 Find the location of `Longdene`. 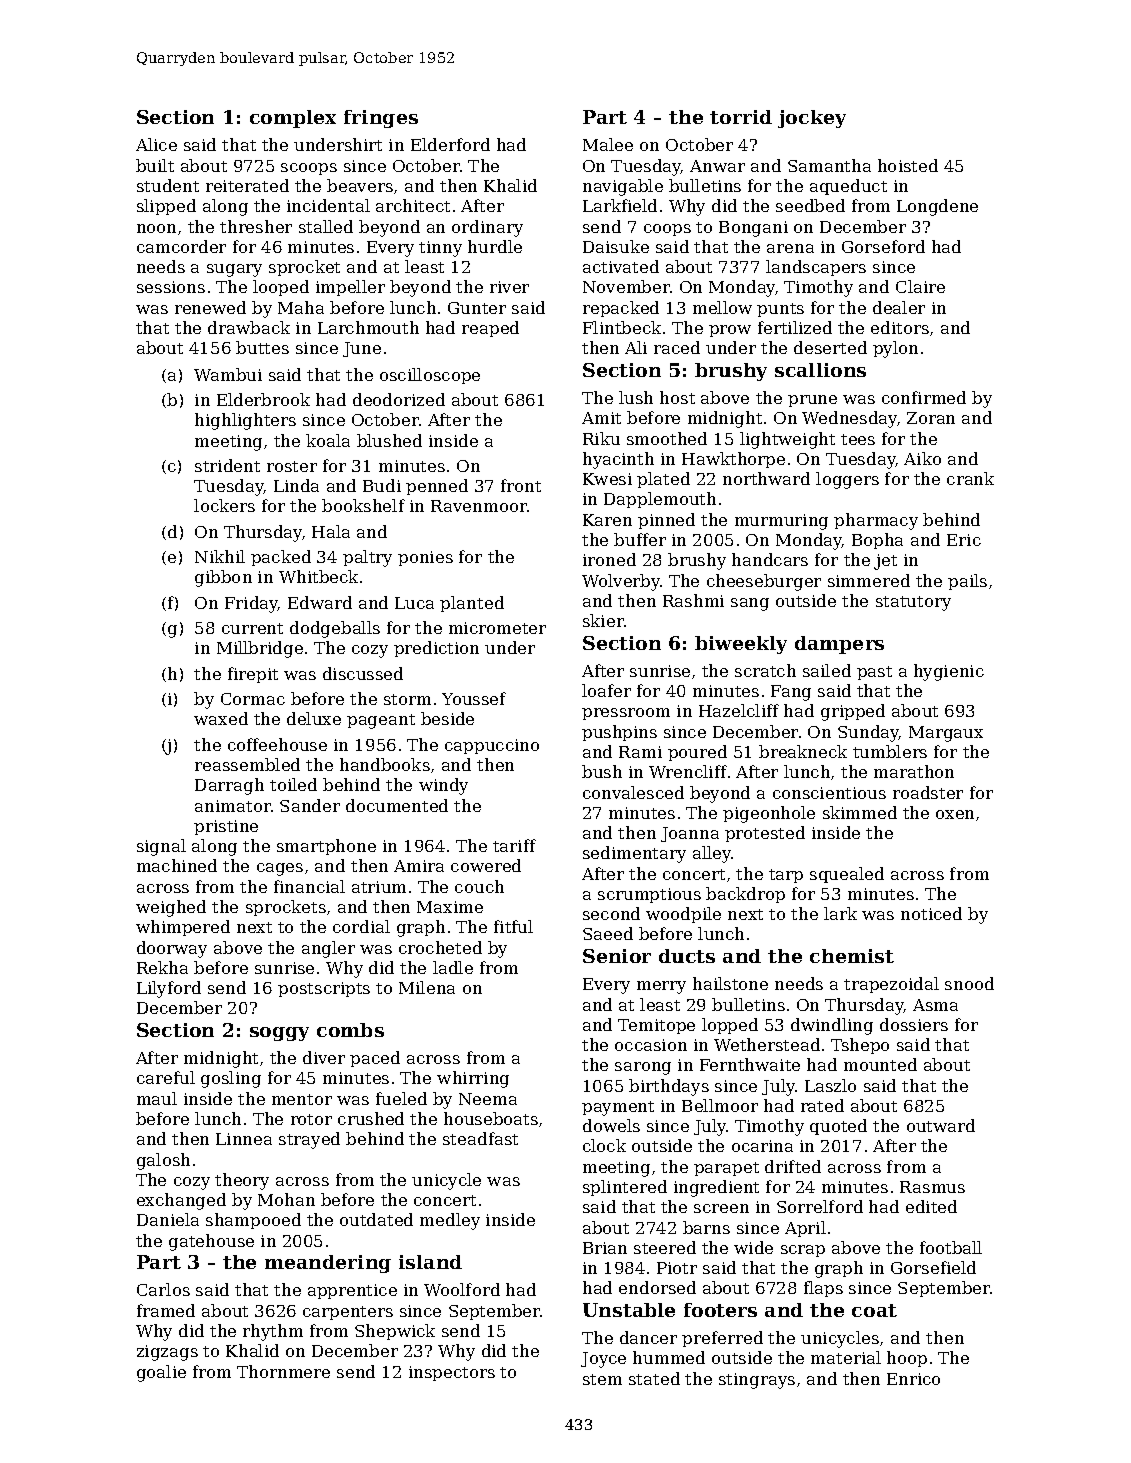

Longdene is located at coordinates (937, 207).
